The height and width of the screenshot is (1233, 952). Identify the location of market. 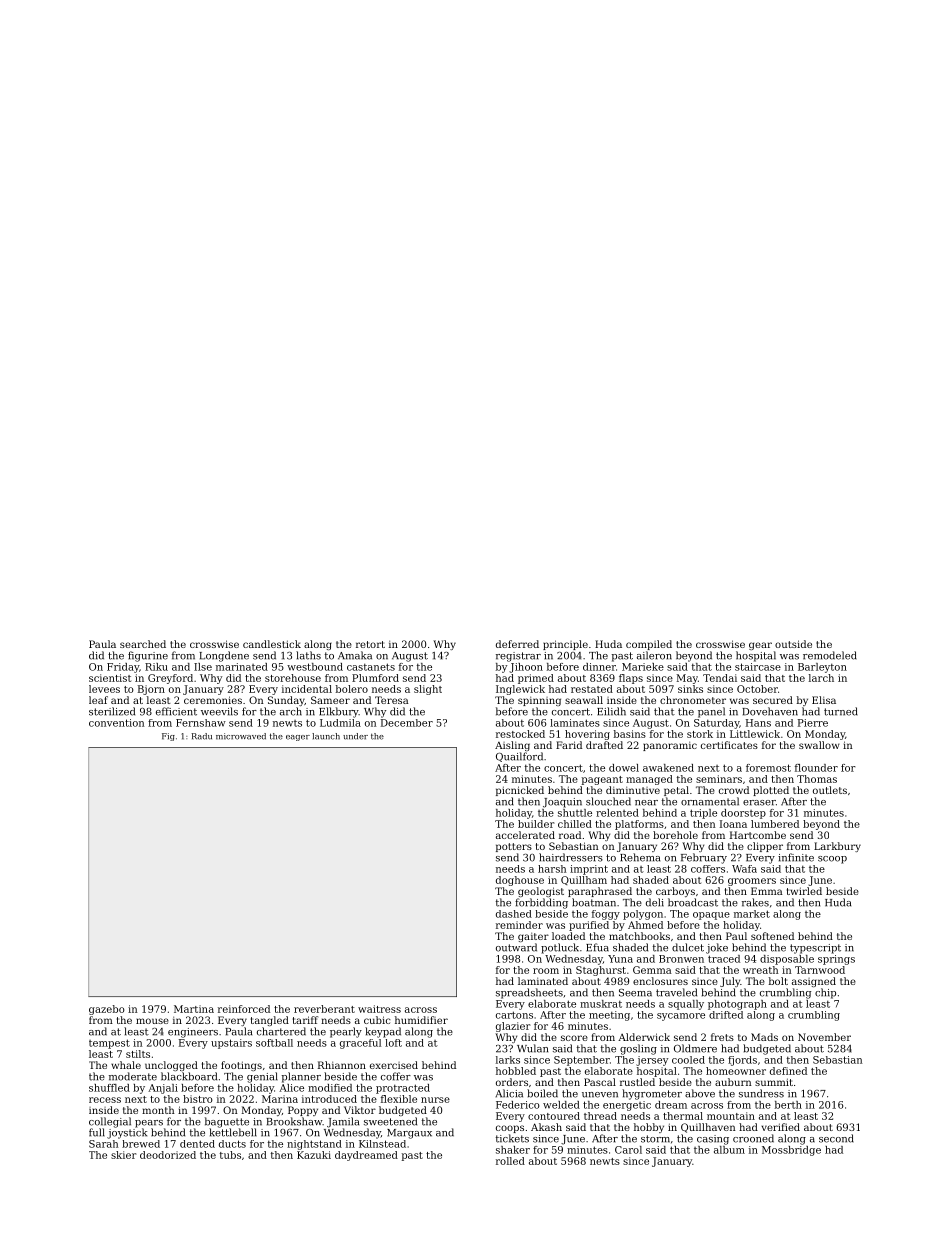
(752, 914).
